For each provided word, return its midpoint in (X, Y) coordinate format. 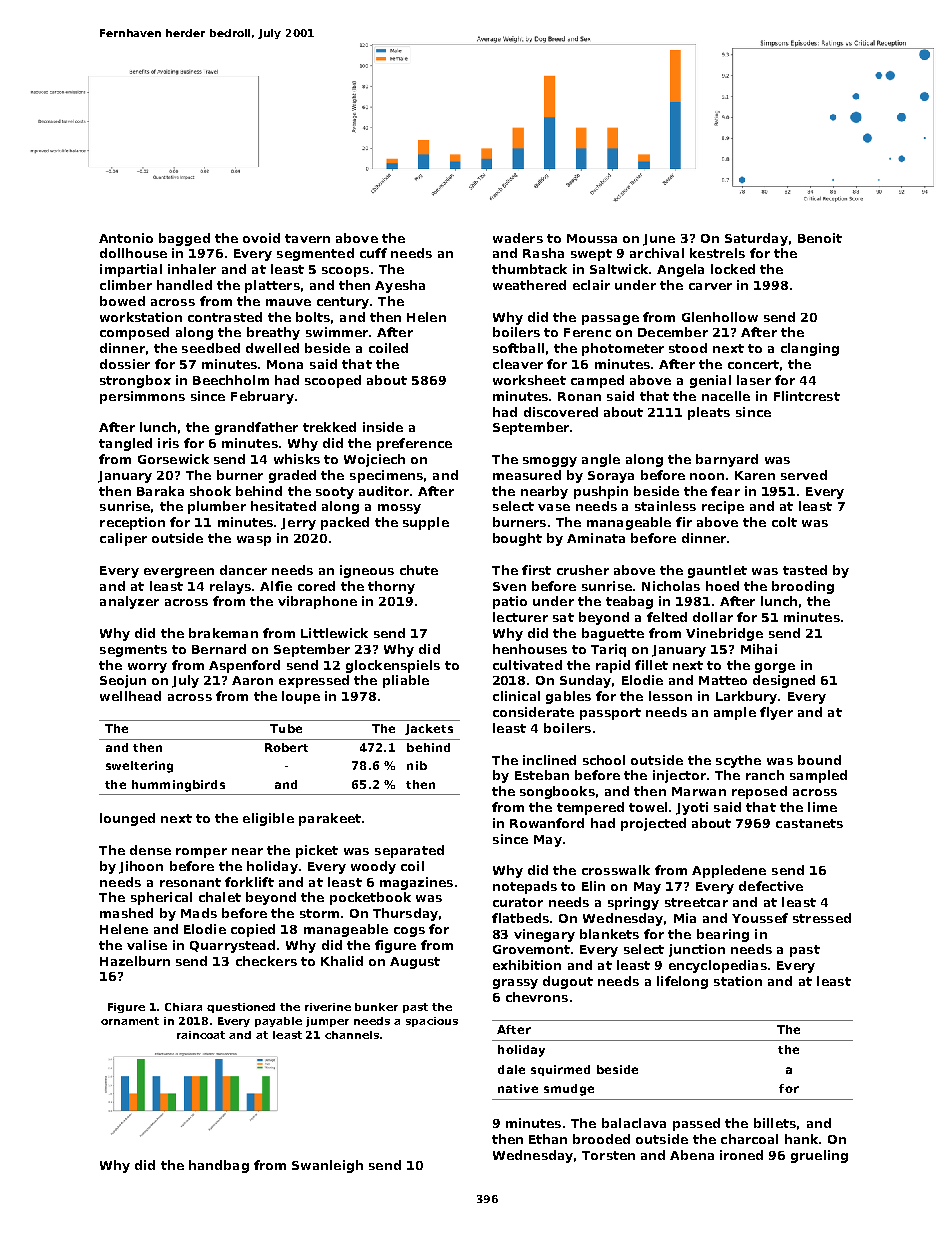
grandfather (256, 428)
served (804, 475)
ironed (741, 1155)
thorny (391, 587)
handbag (219, 1166)
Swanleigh (327, 1166)
